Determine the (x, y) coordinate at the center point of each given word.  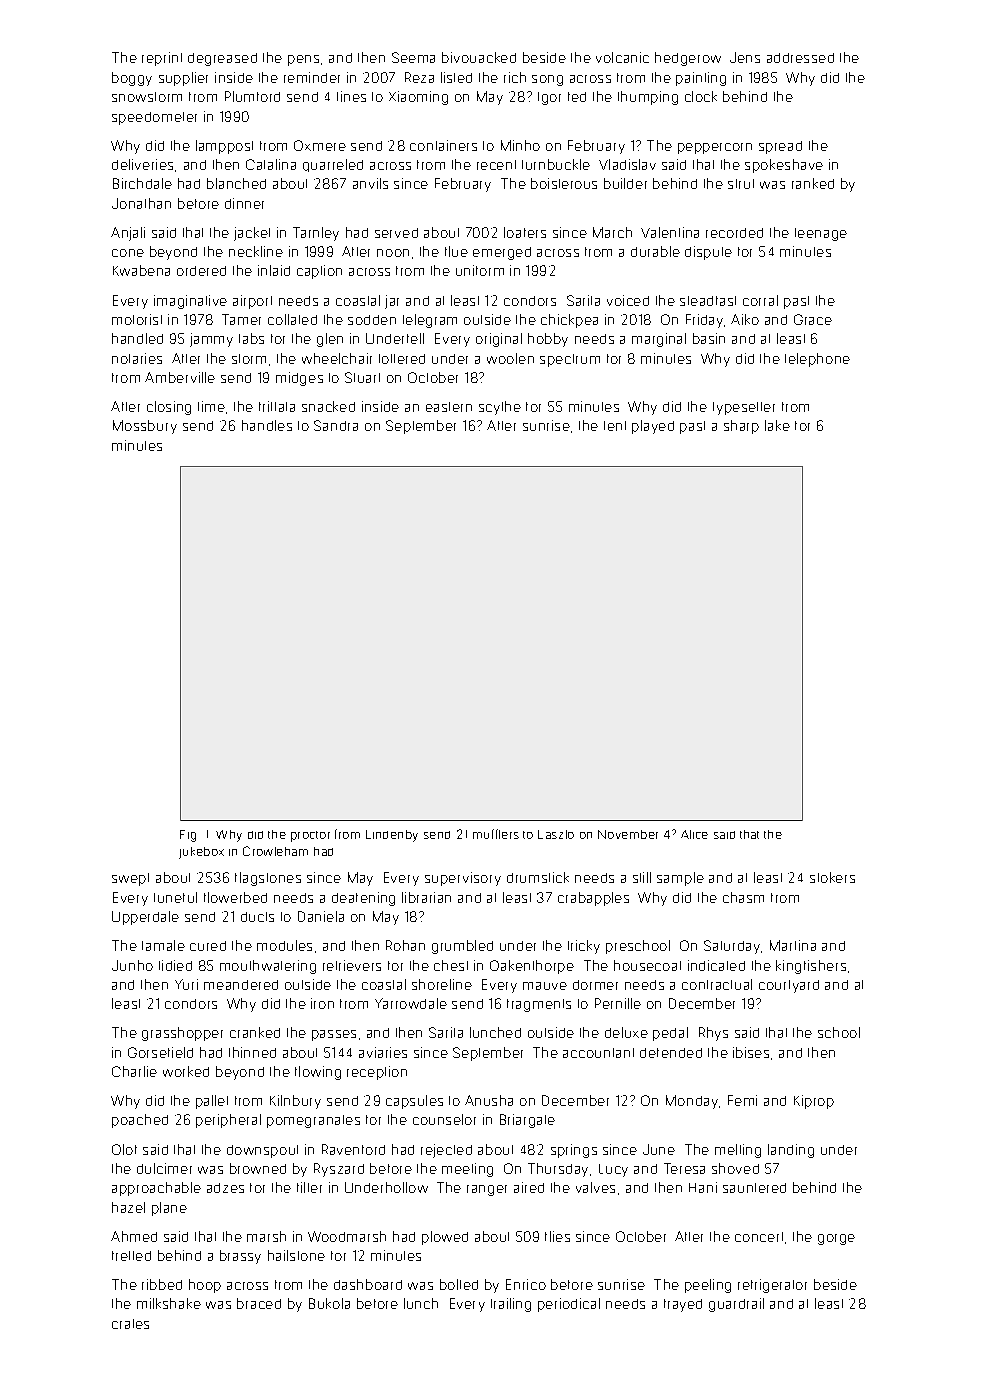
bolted (459, 1284)
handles (267, 425)
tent (615, 426)
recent (496, 165)
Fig (188, 836)
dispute (708, 253)
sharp (741, 427)
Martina (793, 945)
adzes (225, 1188)
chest (451, 965)
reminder (312, 77)
